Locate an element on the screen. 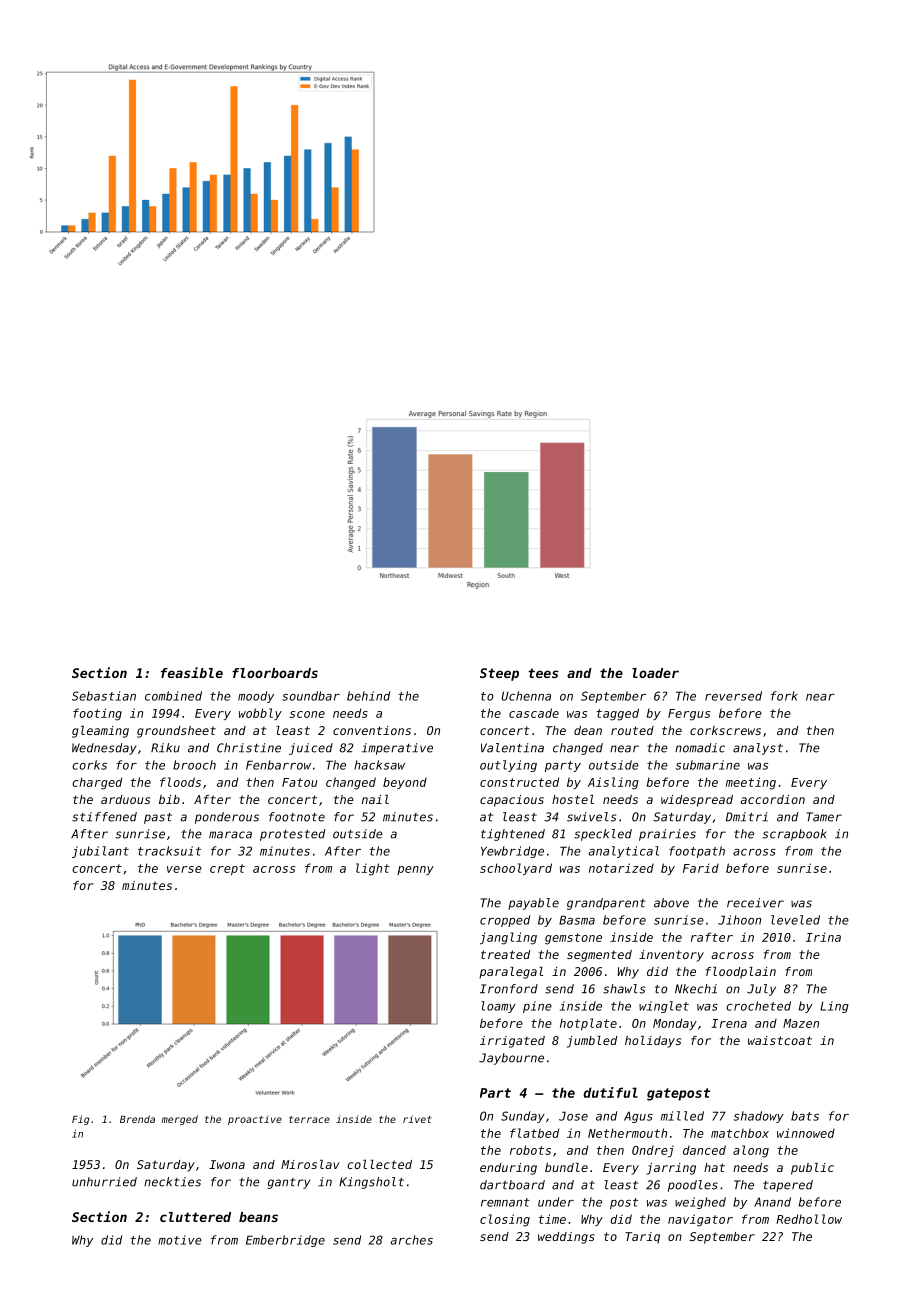 The width and height of the screenshot is (924, 1308). crept is located at coordinates (227, 869).
